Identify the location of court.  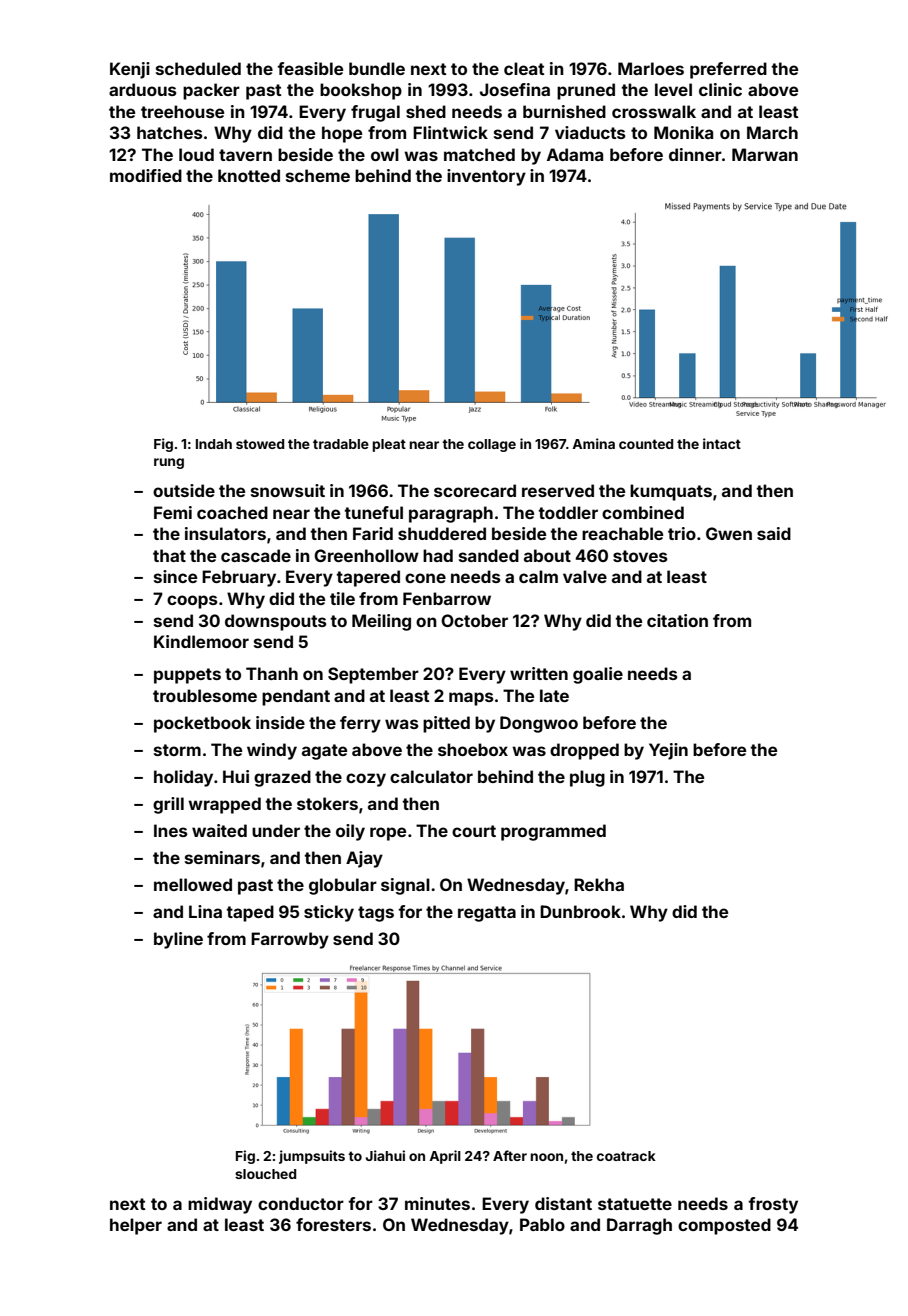
(474, 831).
